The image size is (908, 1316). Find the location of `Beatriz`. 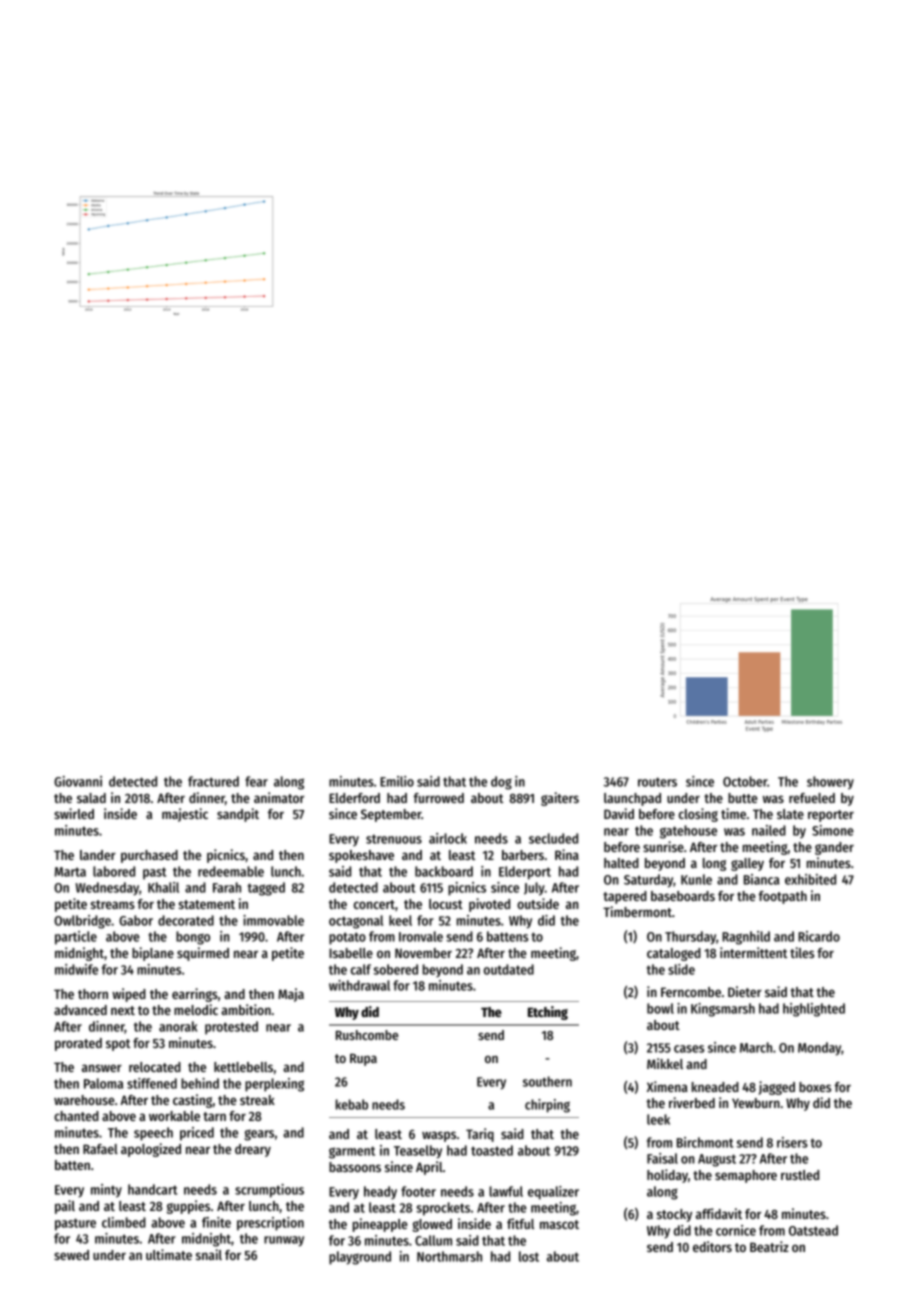

Beatriz is located at coordinates (769, 1246).
